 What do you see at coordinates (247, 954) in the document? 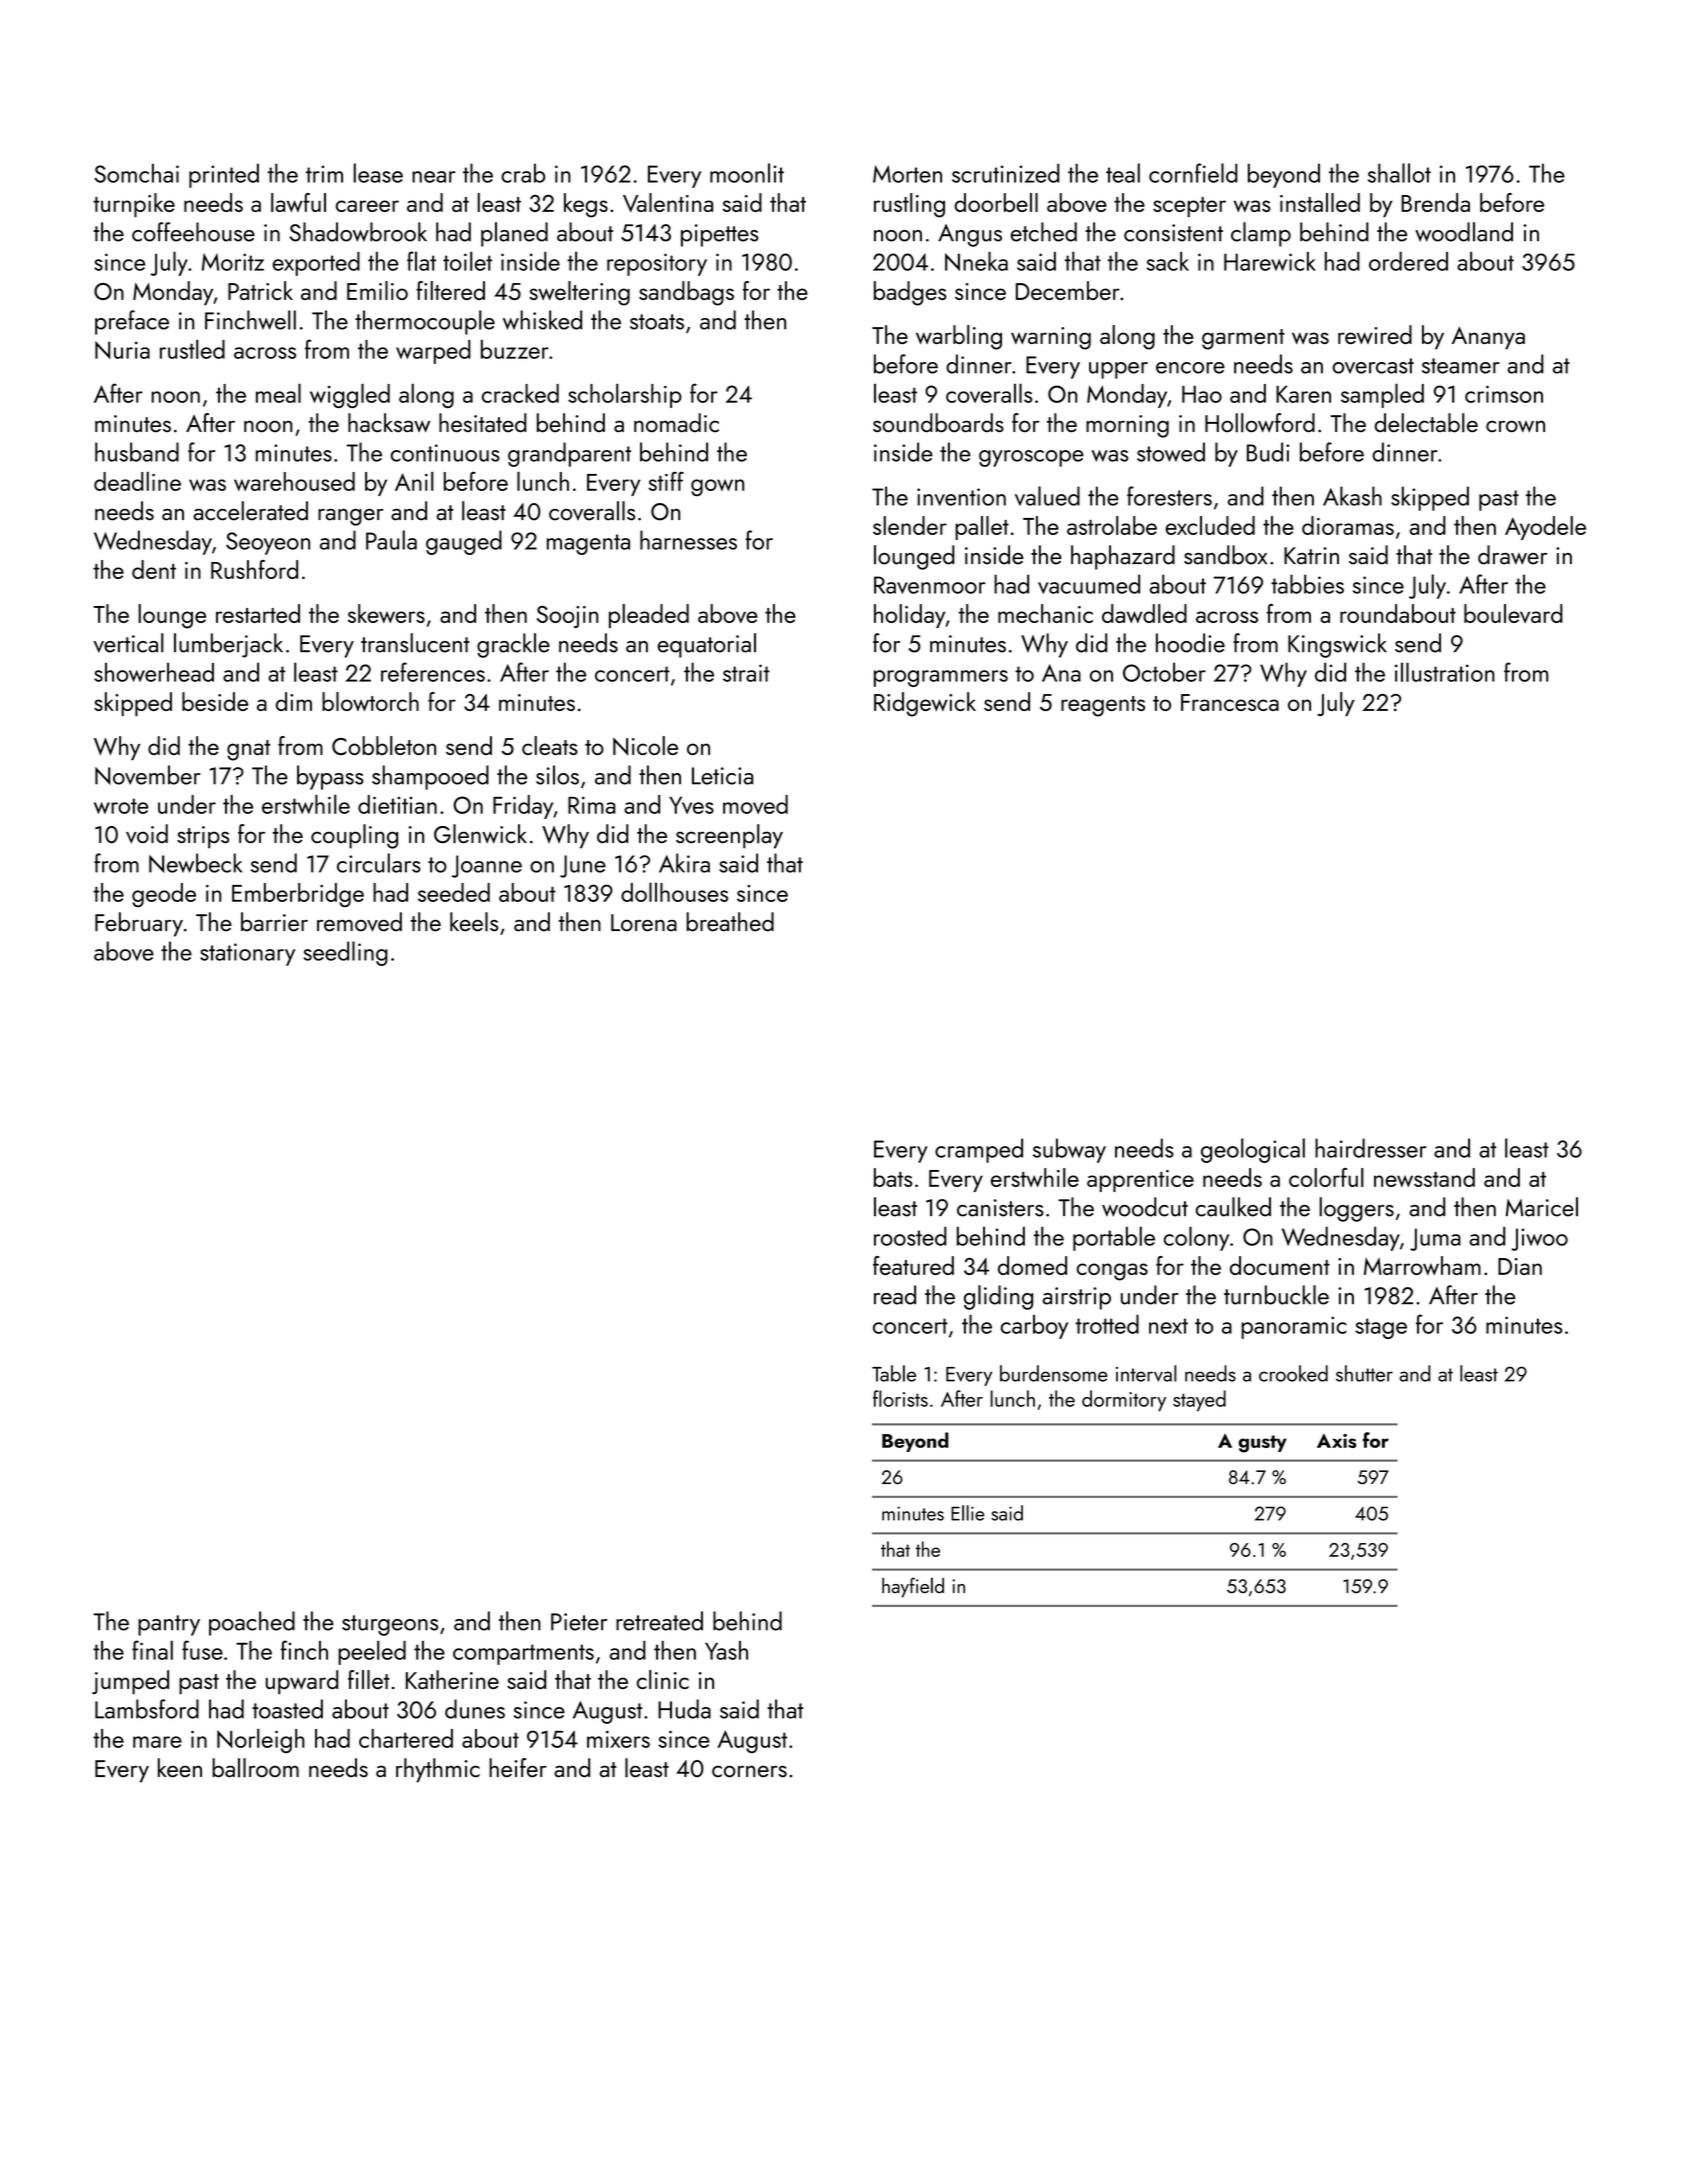
I see `stationary` at bounding box center [247, 954].
